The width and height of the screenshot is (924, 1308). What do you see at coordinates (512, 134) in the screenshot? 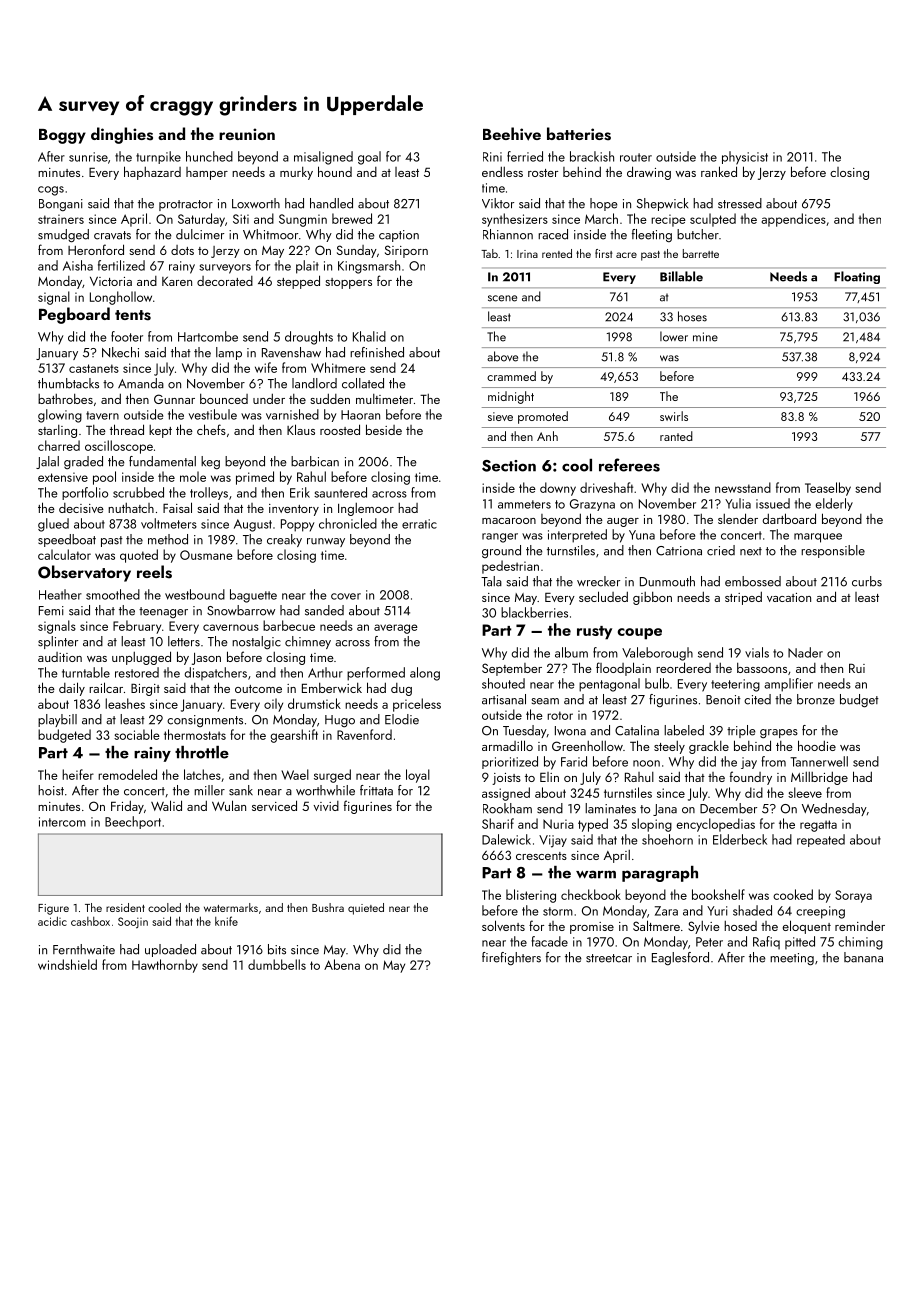
I see `Beehive` at bounding box center [512, 134].
